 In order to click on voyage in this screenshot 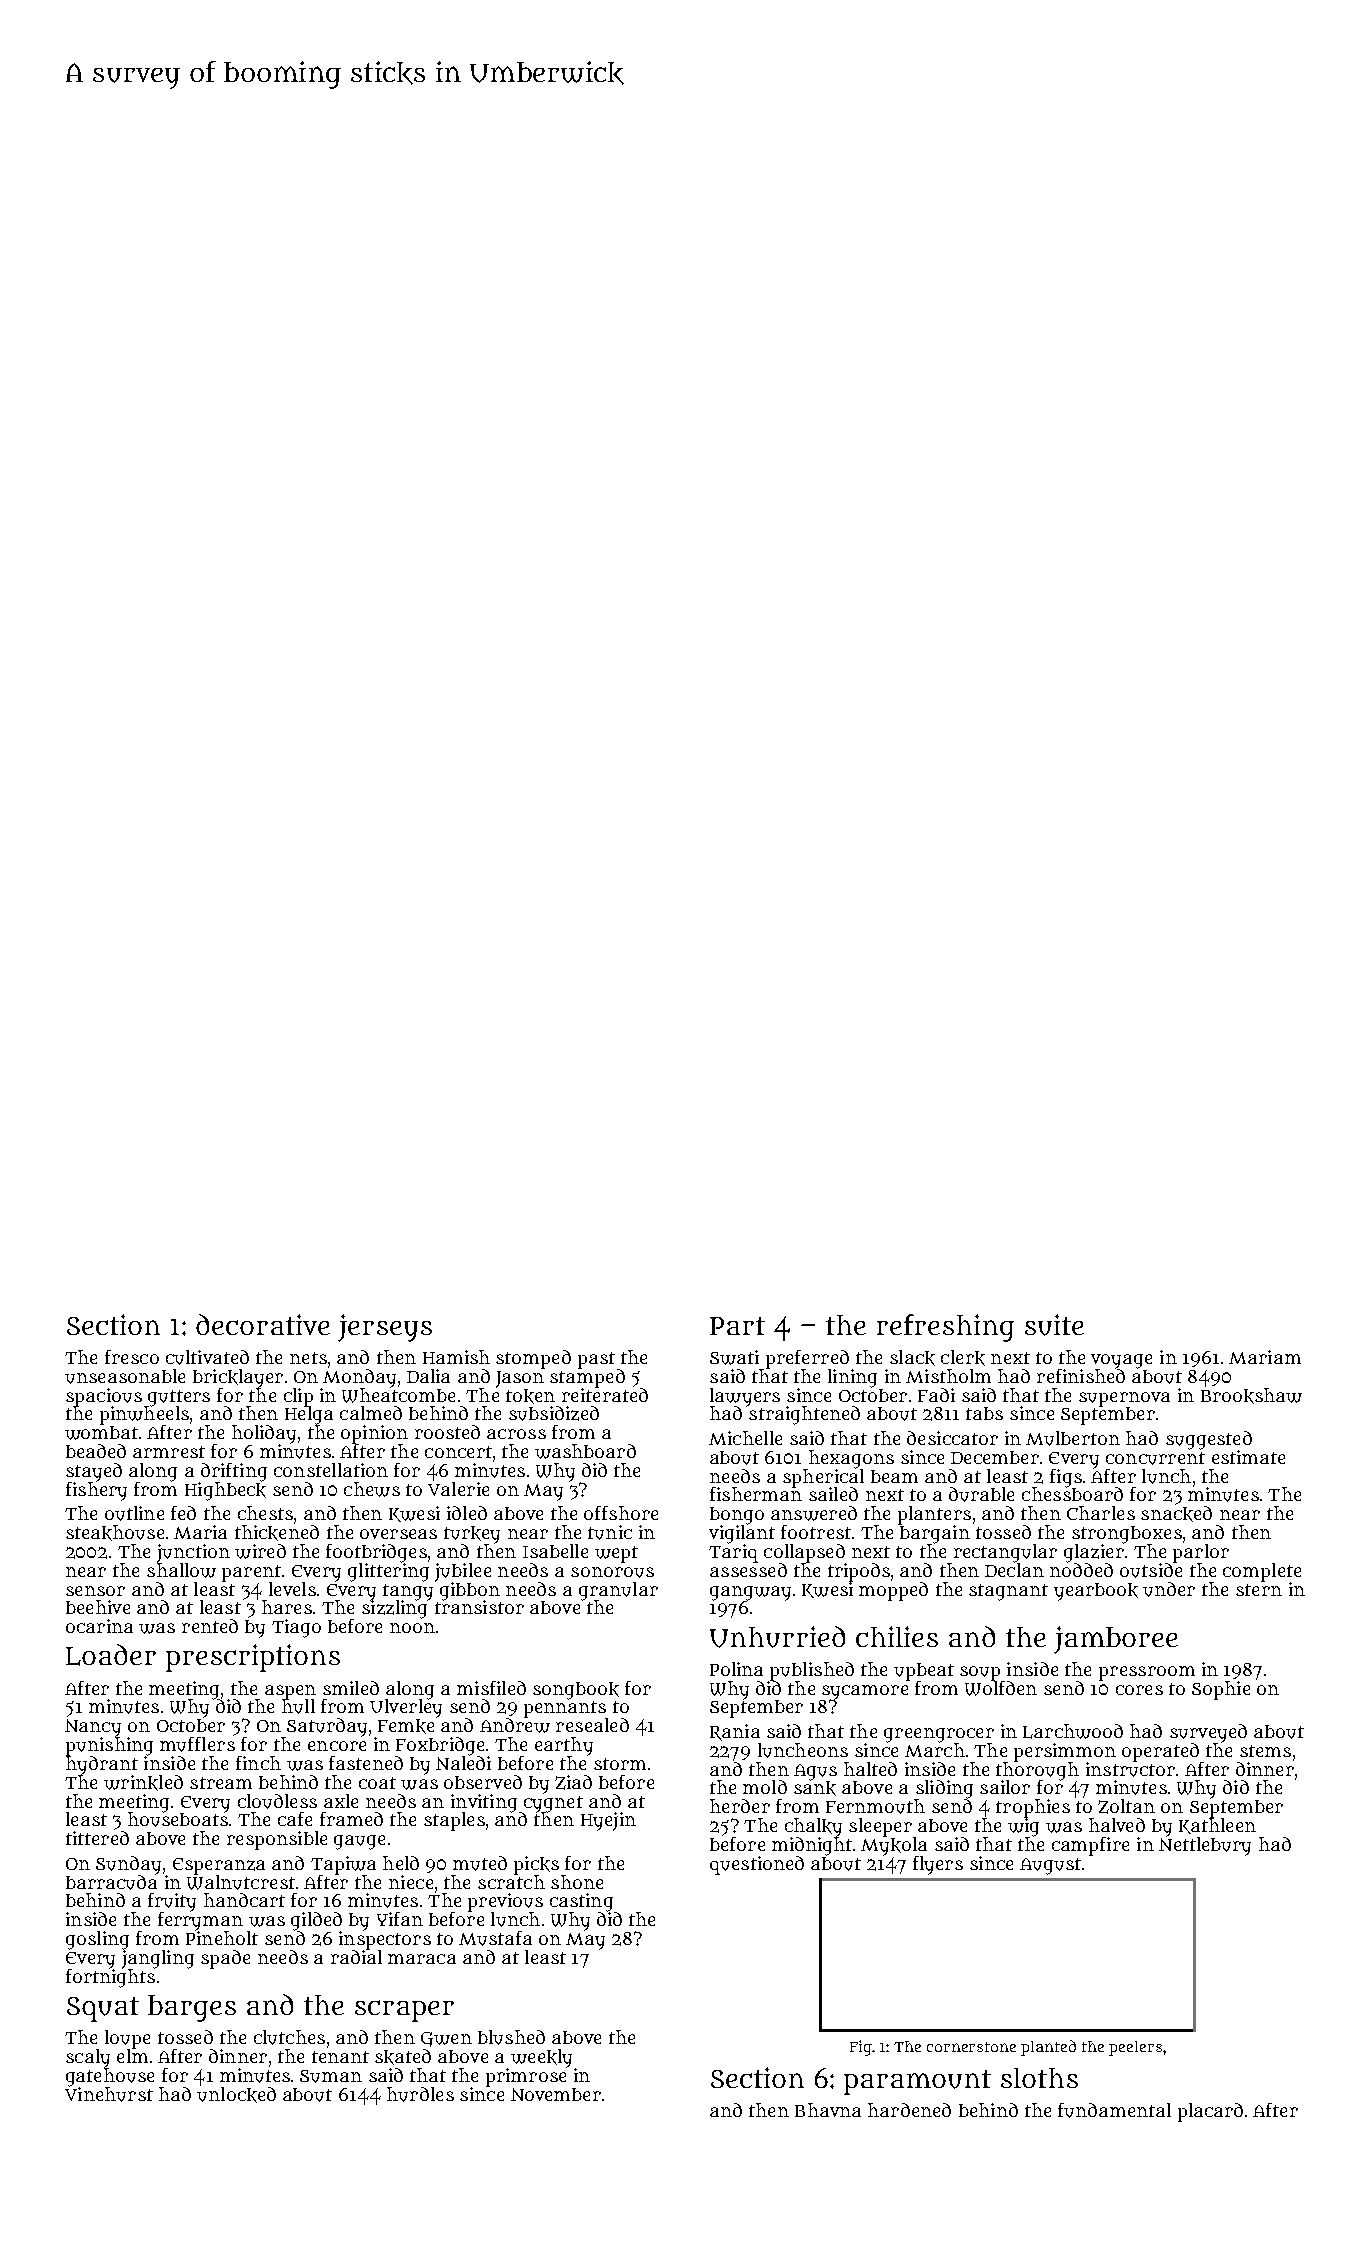, I will do `click(1121, 1361)`.
